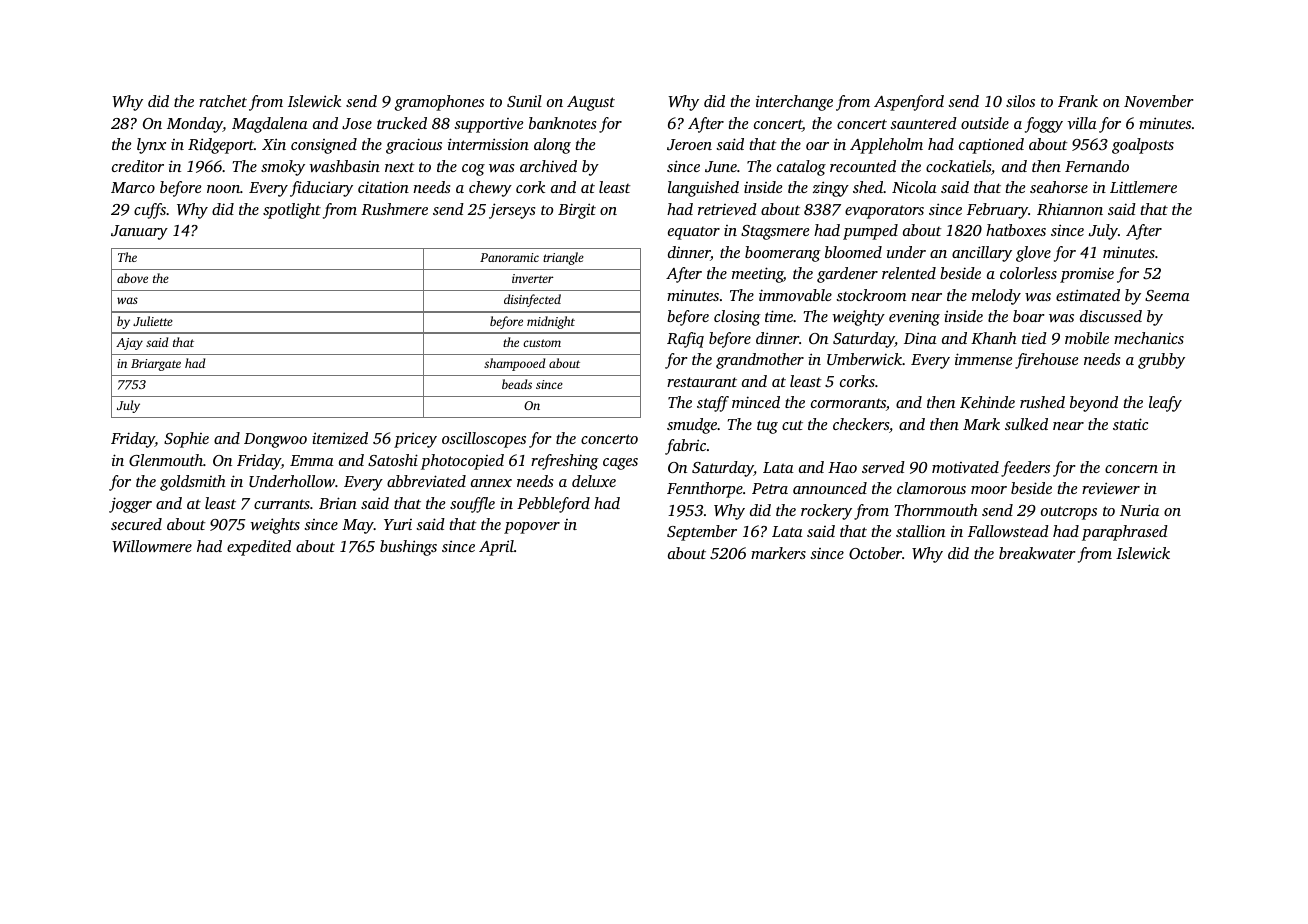  Describe the element at coordinates (886, 146) in the document. I see `Appleholm` at that location.
